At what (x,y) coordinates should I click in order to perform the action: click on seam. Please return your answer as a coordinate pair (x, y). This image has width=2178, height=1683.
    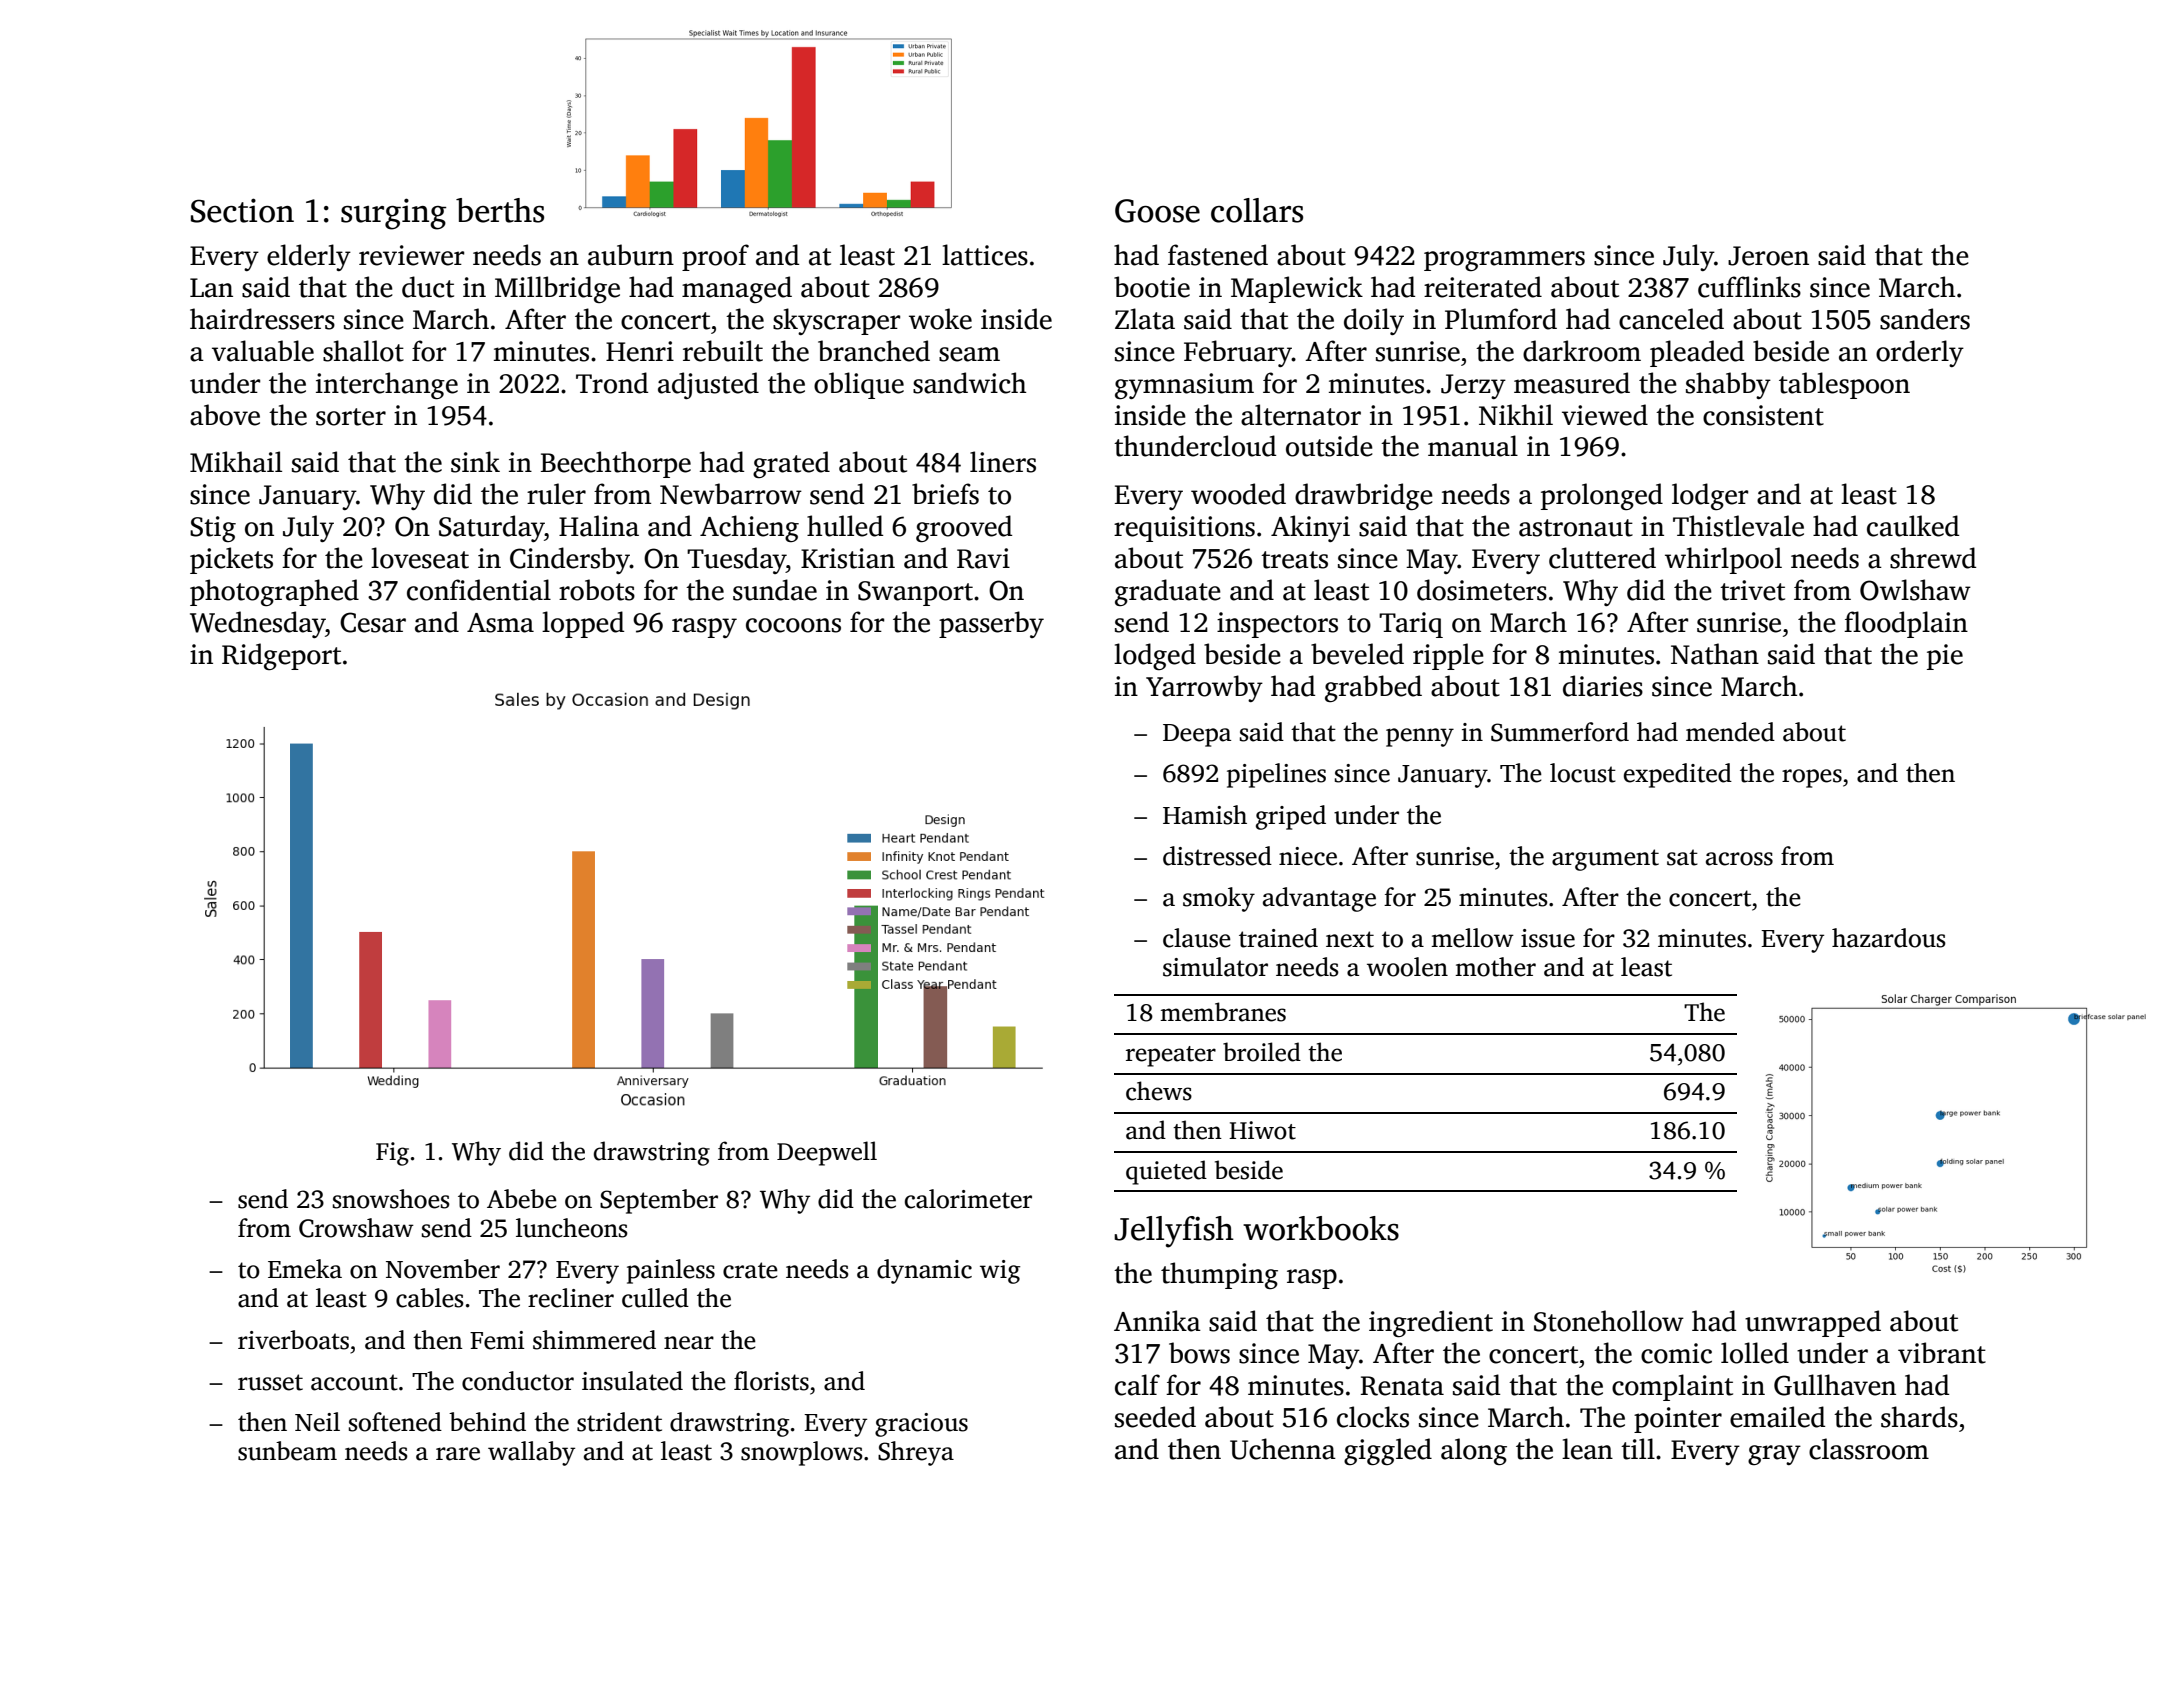
    Looking at the image, I should click on (969, 354).
